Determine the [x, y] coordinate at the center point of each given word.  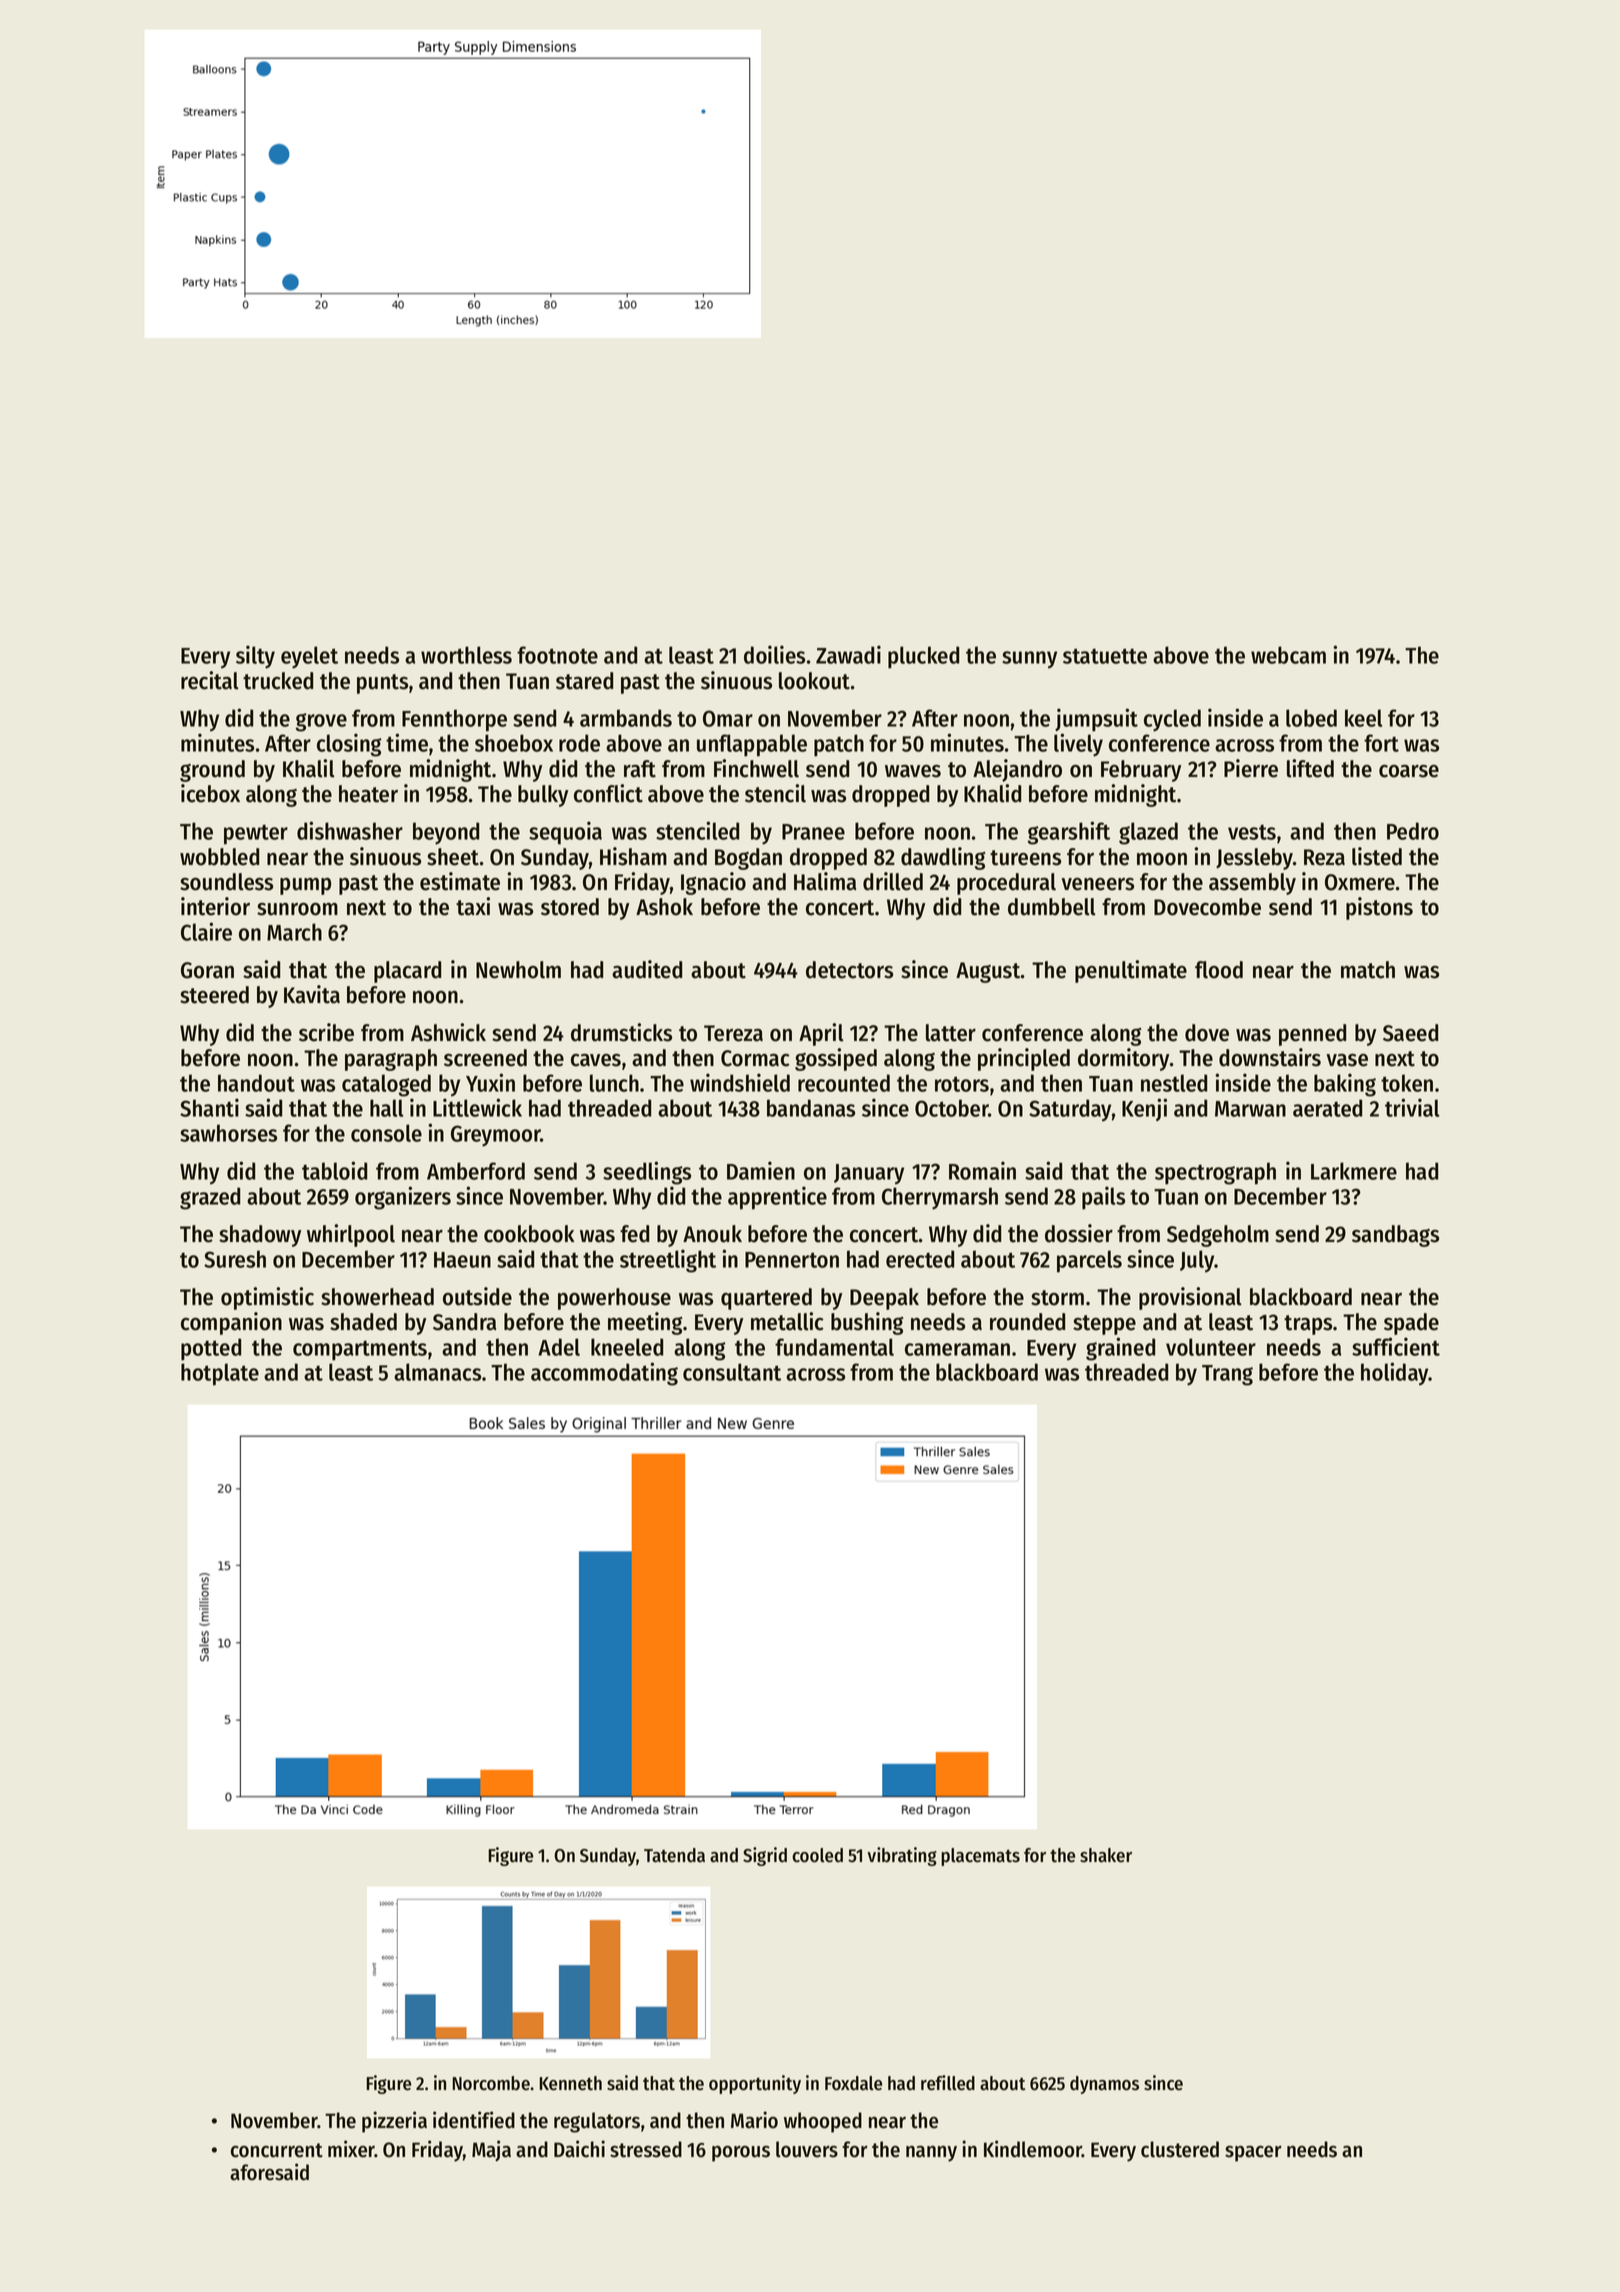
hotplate [220, 1374]
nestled [1174, 1083]
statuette [1105, 656]
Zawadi [848, 654]
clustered [1180, 2149]
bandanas [811, 1108]
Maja [491, 2151]
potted [211, 1349]
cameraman [957, 1349]
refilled [948, 2083]
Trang [1227, 1375]
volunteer [1211, 1347]
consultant [732, 1372]
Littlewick [477, 1107]
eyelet [309, 657]
